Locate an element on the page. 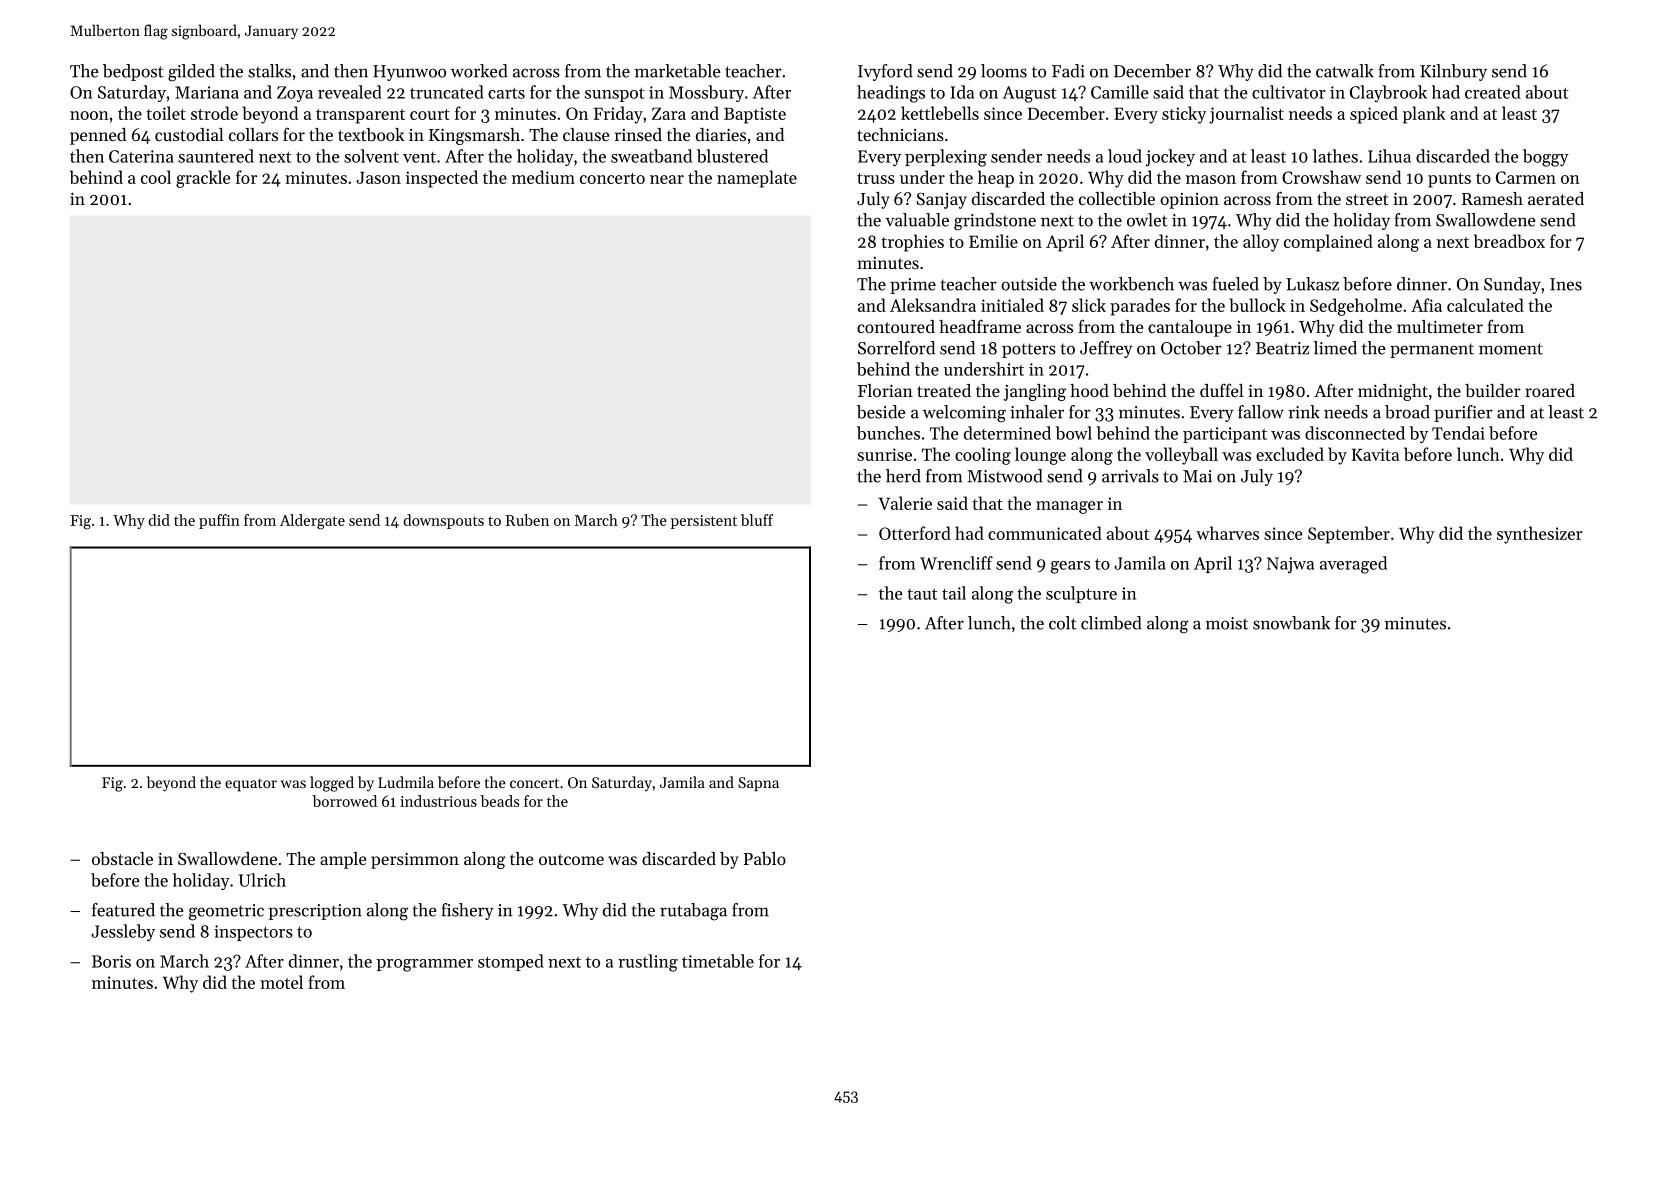 The image size is (1668, 1179). court is located at coordinates (430, 114).
